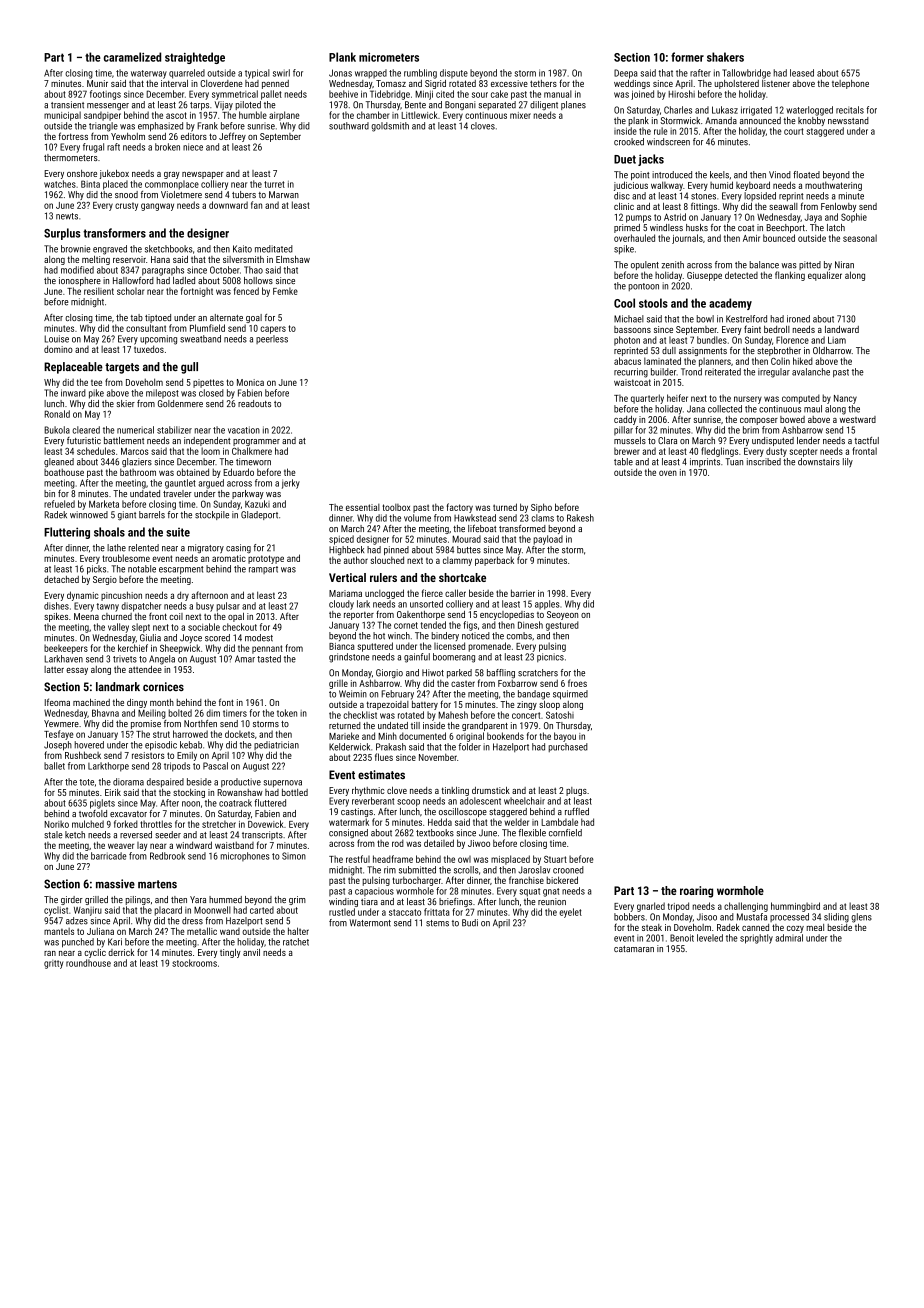  Describe the element at coordinates (625, 74) in the screenshot. I see `Deepa` at that location.
